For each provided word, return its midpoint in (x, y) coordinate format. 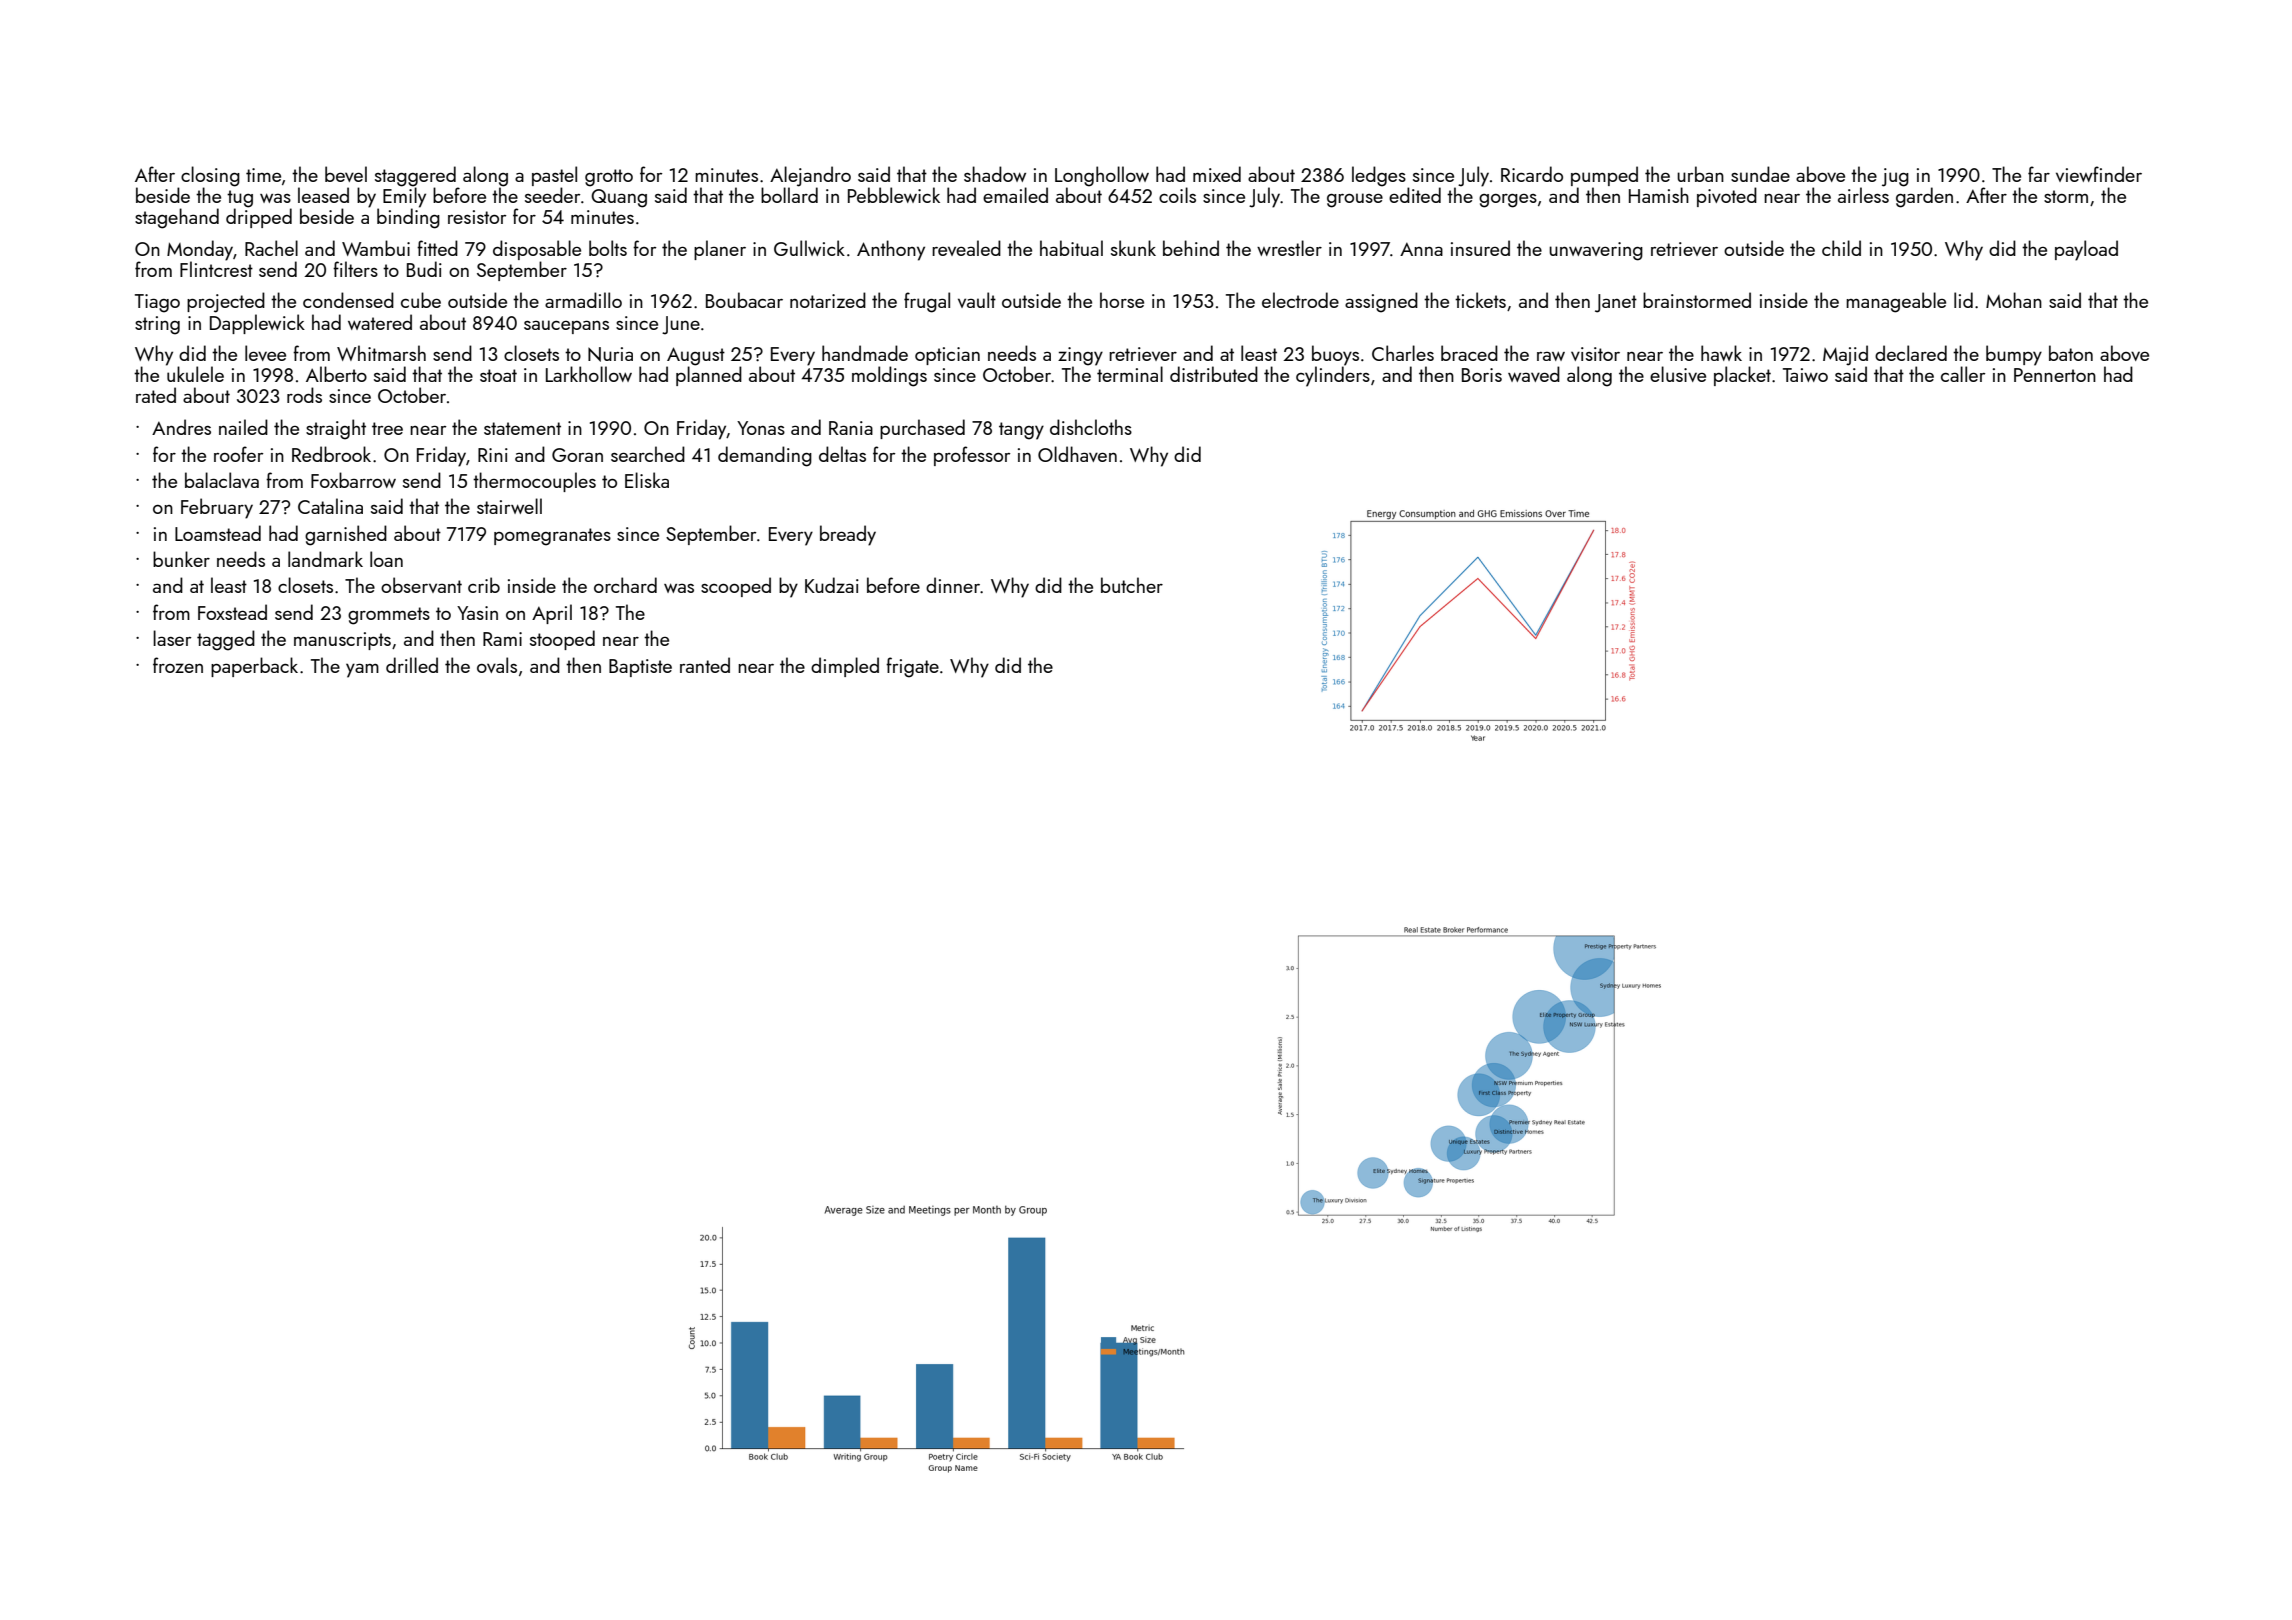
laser (172, 638)
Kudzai (832, 585)
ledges (1379, 176)
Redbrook (331, 454)
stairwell (509, 506)
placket (1742, 376)
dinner (953, 585)
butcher (1132, 585)
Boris (1482, 375)
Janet (1616, 303)
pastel (554, 176)
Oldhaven (1077, 454)
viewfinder (2099, 174)
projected (226, 302)
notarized (828, 300)
